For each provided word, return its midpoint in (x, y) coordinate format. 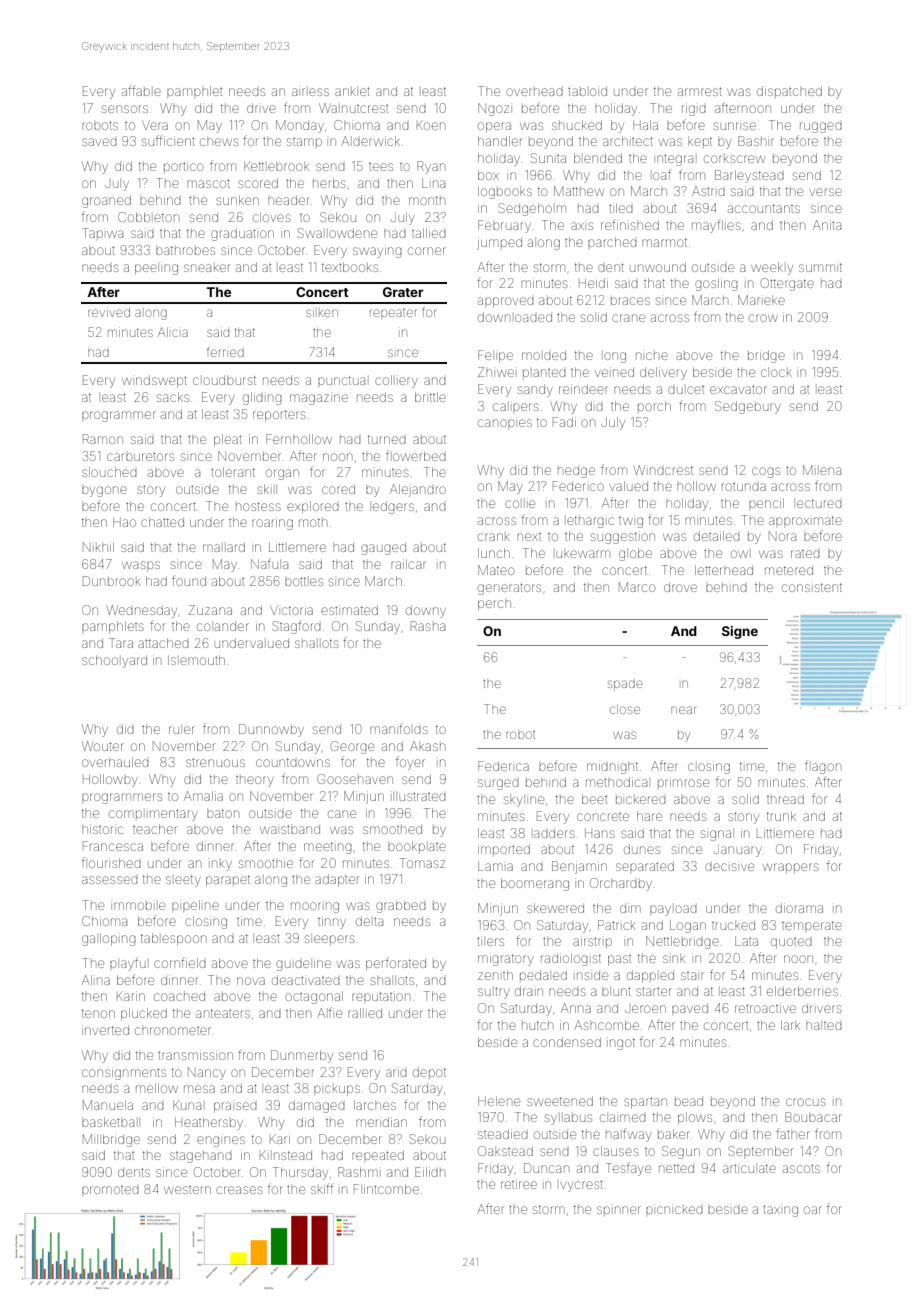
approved (506, 302)
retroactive (765, 1008)
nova (251, 981)
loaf (662, 174)
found (189, 580)
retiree (519, 1184)
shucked (577, 125)
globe (635, 554)
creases (239, 1190)
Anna (576, 1008)
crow (763, 318)
